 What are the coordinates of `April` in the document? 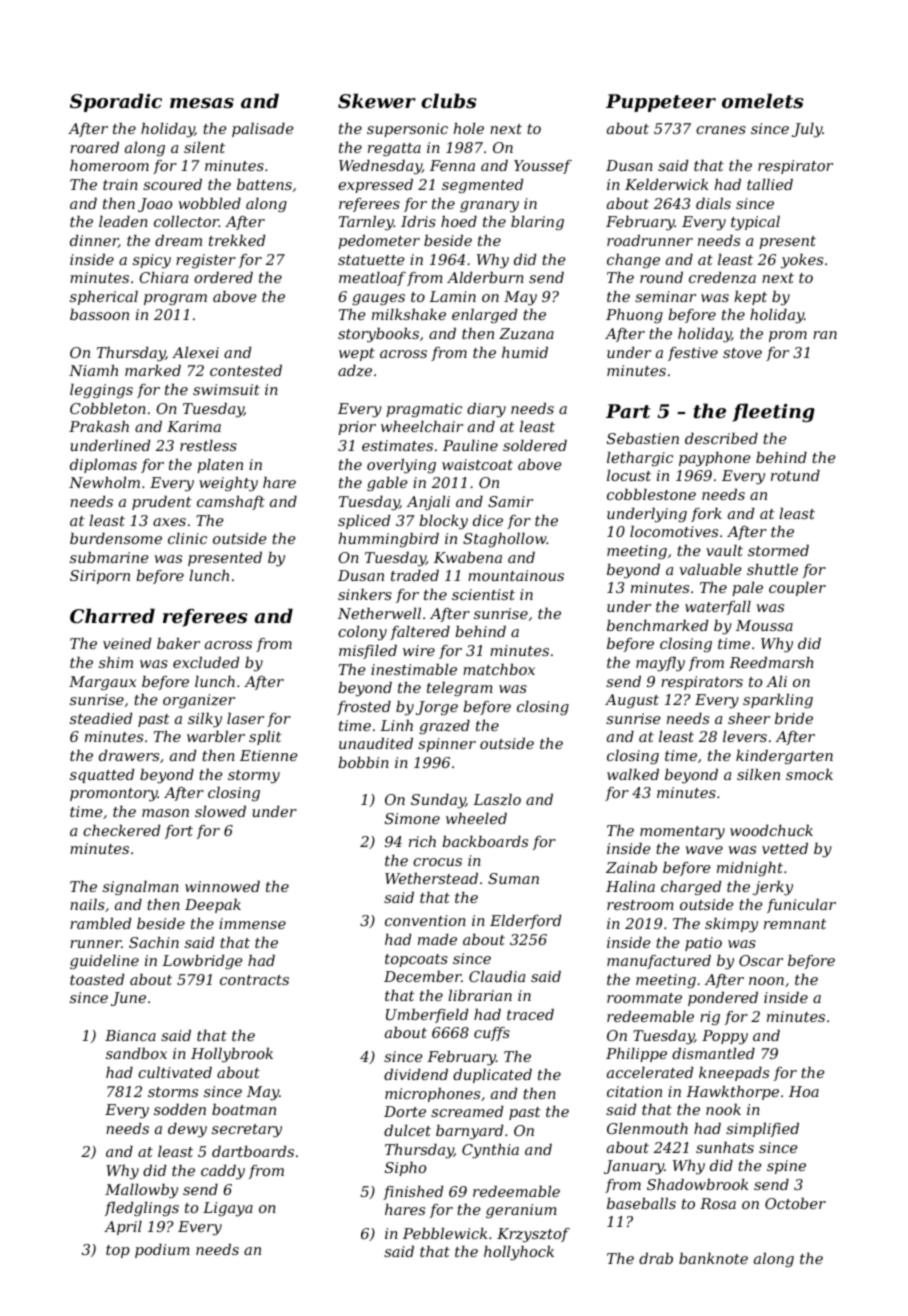 It's located at (123, 1228).
